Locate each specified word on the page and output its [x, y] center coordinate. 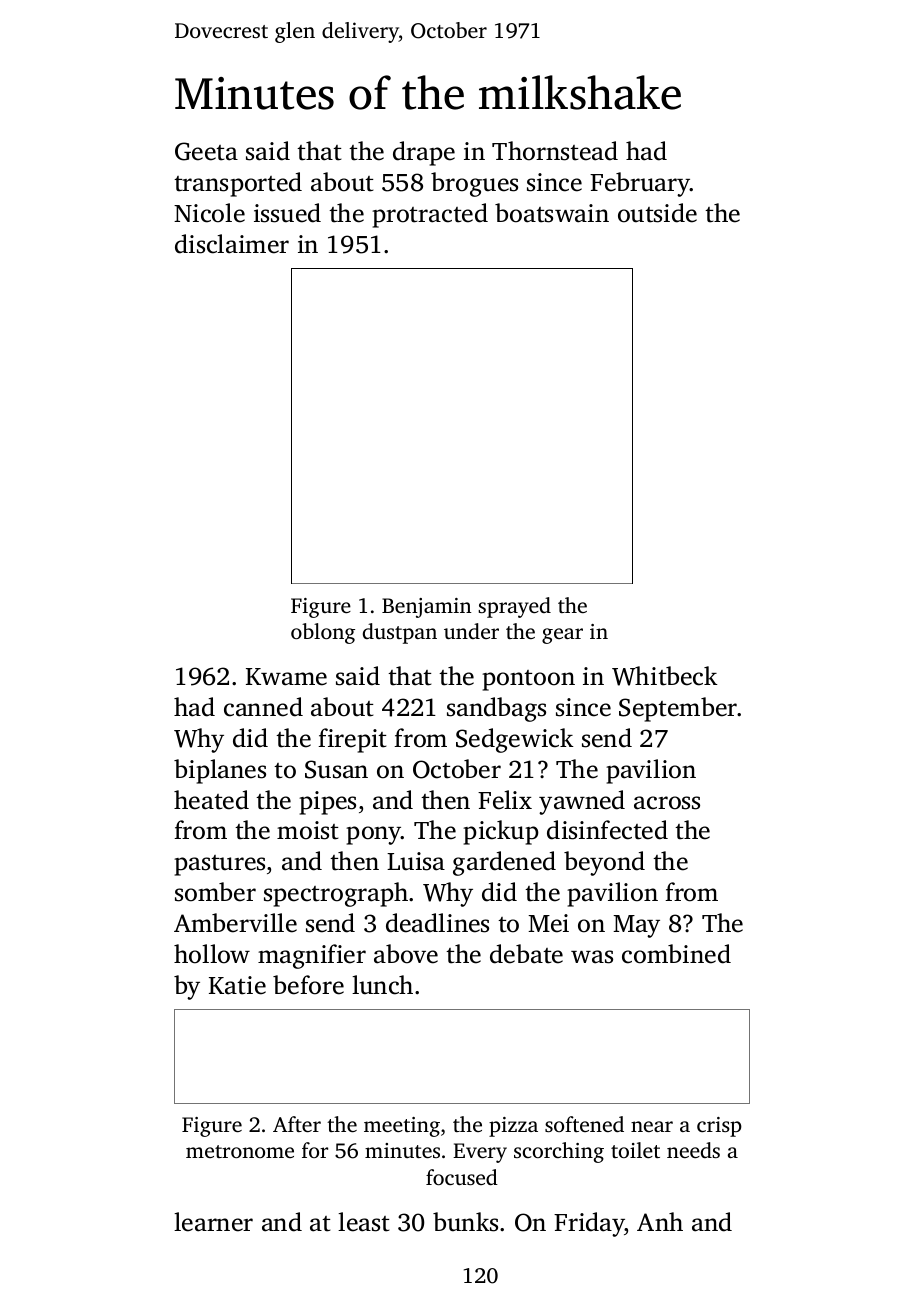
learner [213, 1222]
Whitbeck [665, 676]
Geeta [206, 151]
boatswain [552, 213]
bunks [465, 1222]
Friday [589, 1224]
